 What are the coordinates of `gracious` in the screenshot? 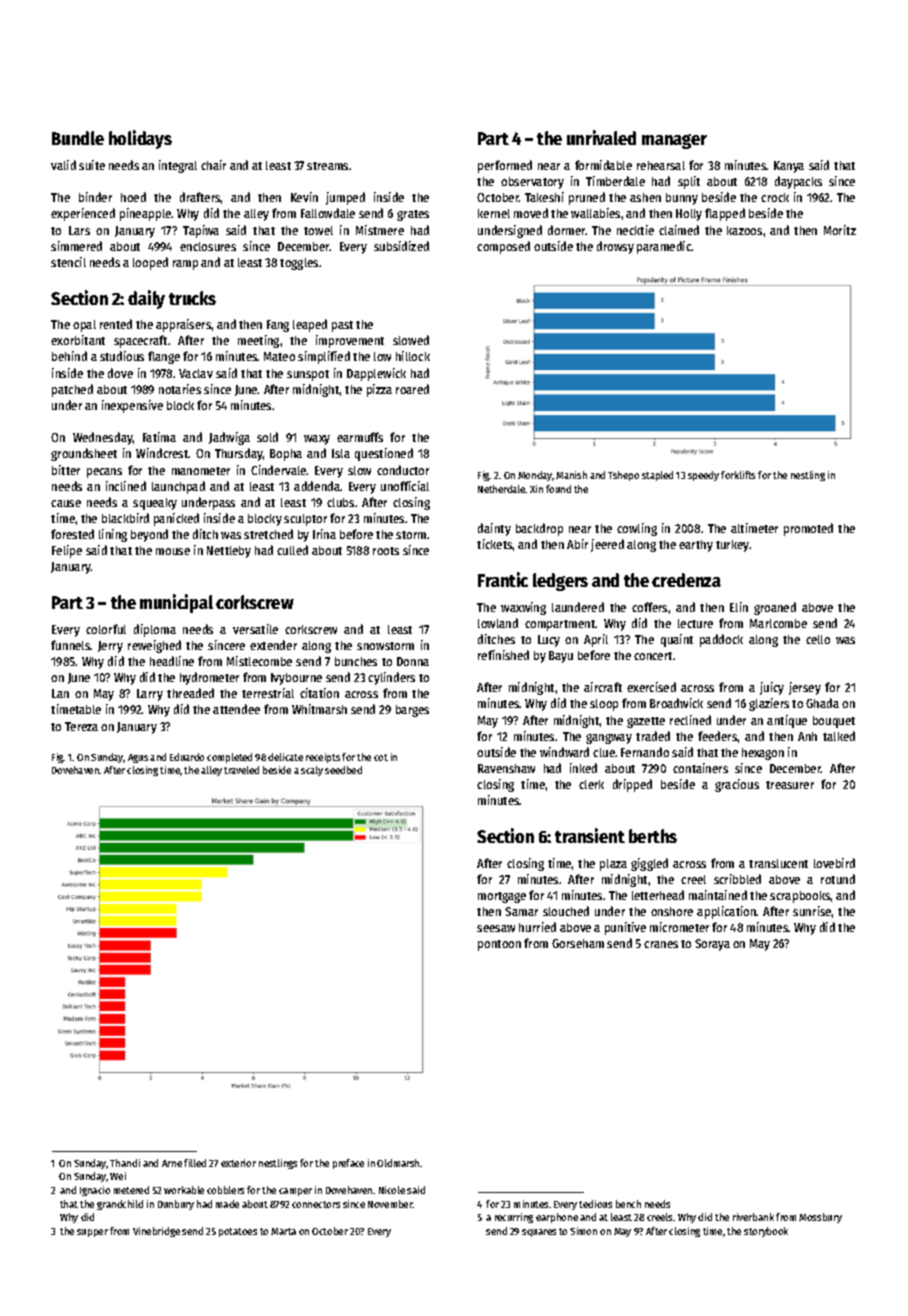 It's located at (737, 785).
